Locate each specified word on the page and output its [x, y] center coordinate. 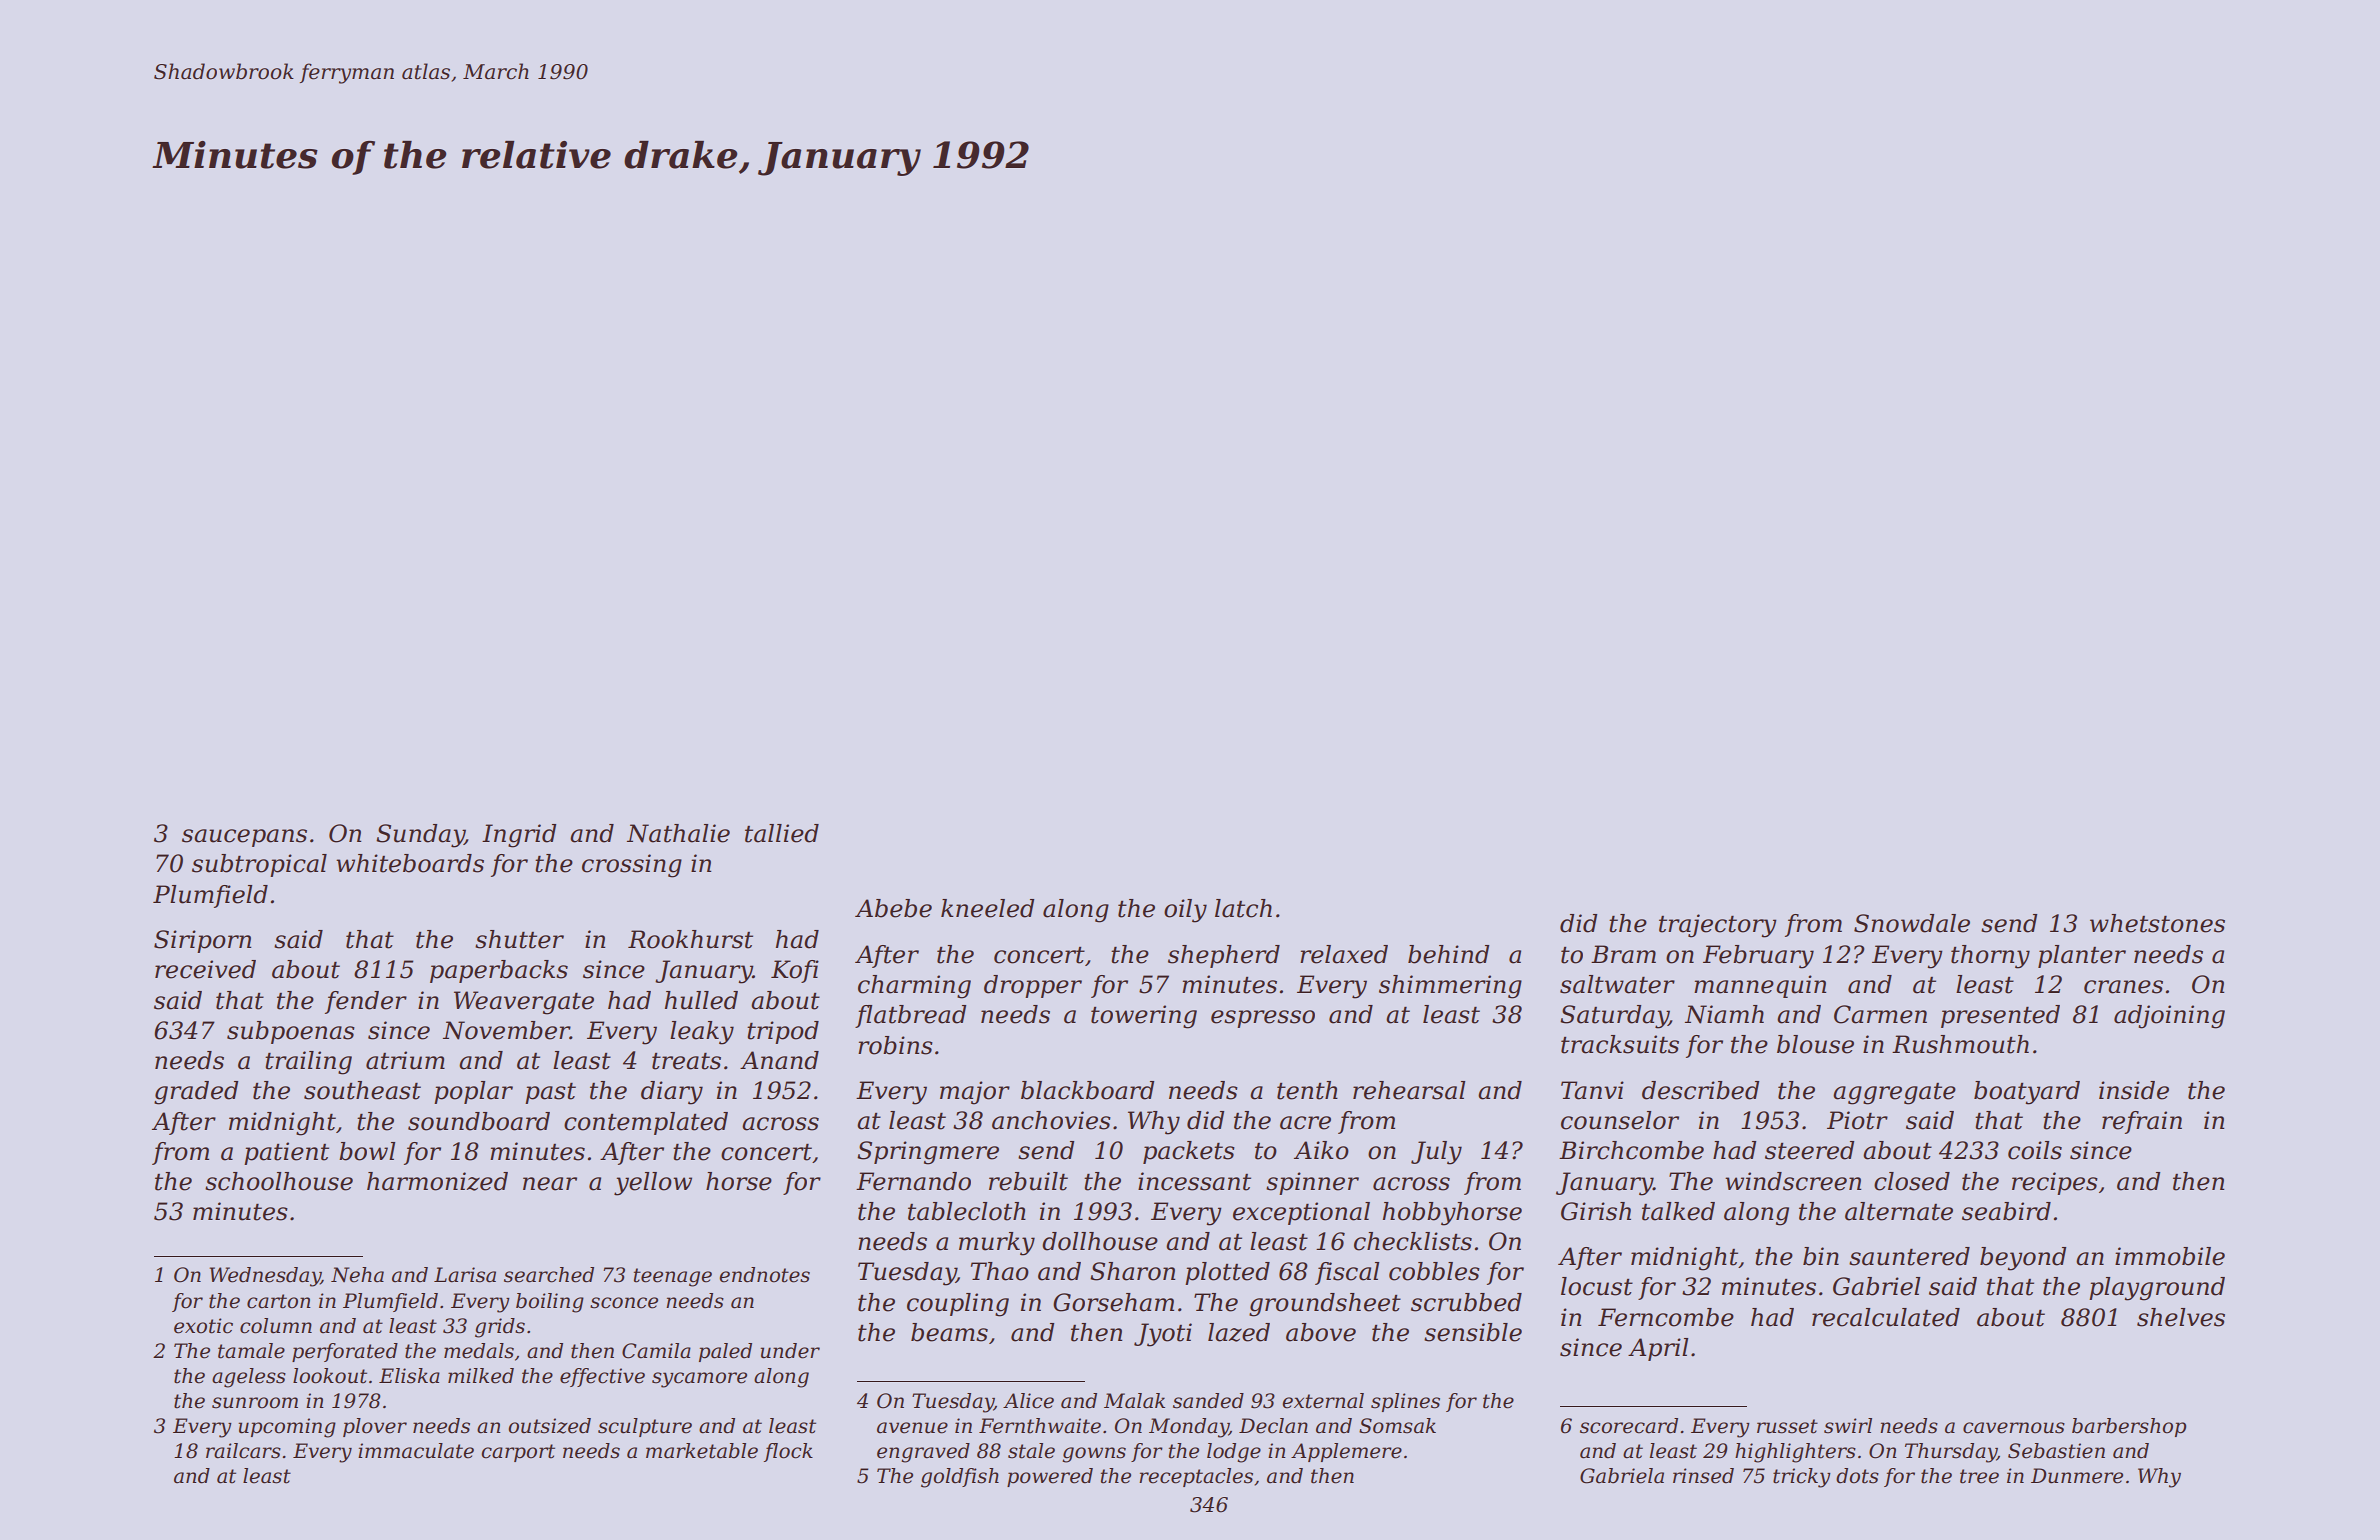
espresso [1263, 1019]
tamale [251, 1351]
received [205, 969]
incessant [1194, 1181]
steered [1809, 1150]
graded [196, 1093]
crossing [632, 866]
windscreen [1793, 1181]
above [1321, 1332]
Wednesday [265, 1277]
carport [518, 1453]
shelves [2181, 1317]
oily [1185, 911]
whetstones [2157, 923]
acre [1305, 1123]
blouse [1815, 1044]
